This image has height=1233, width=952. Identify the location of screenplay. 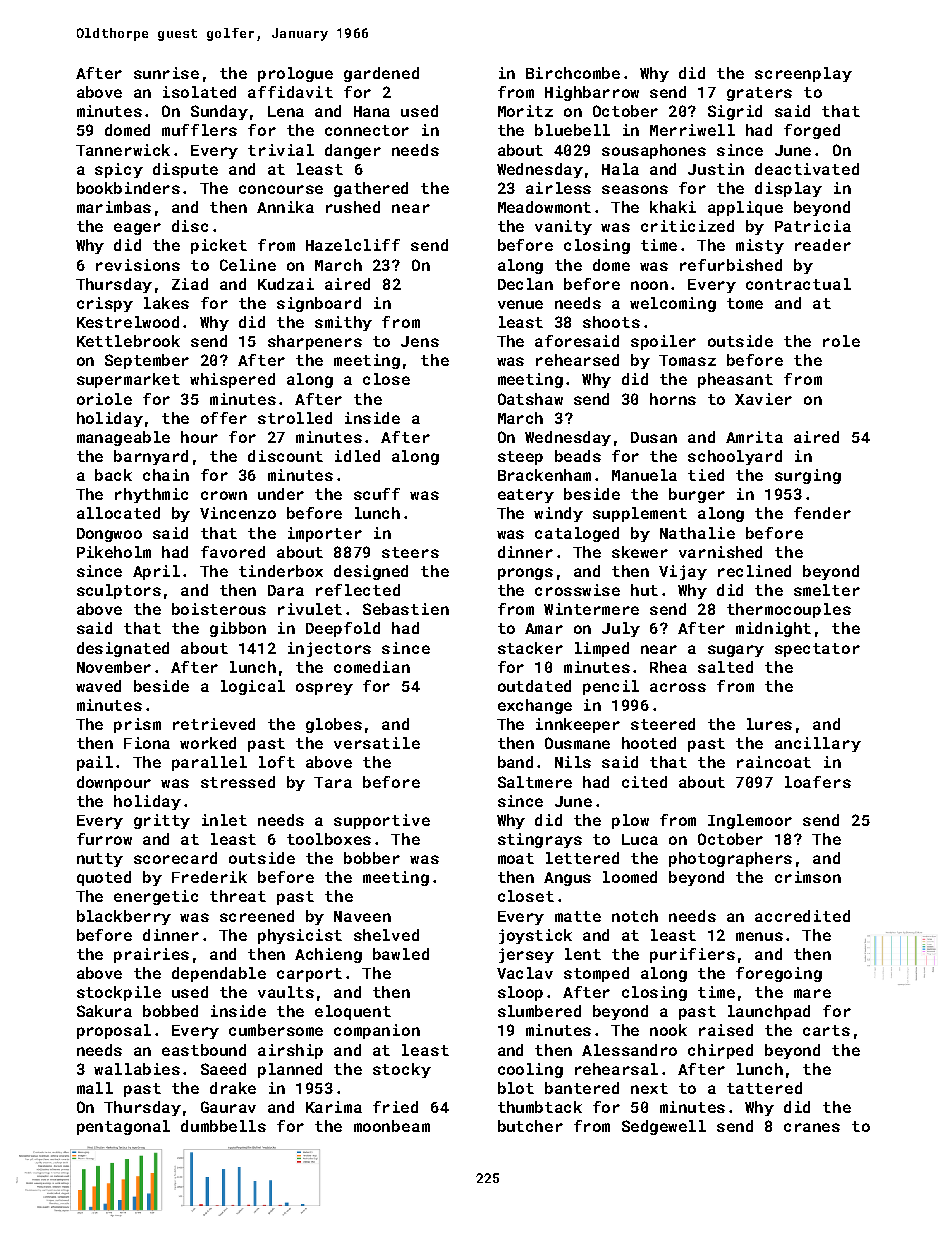
(803, 74).
